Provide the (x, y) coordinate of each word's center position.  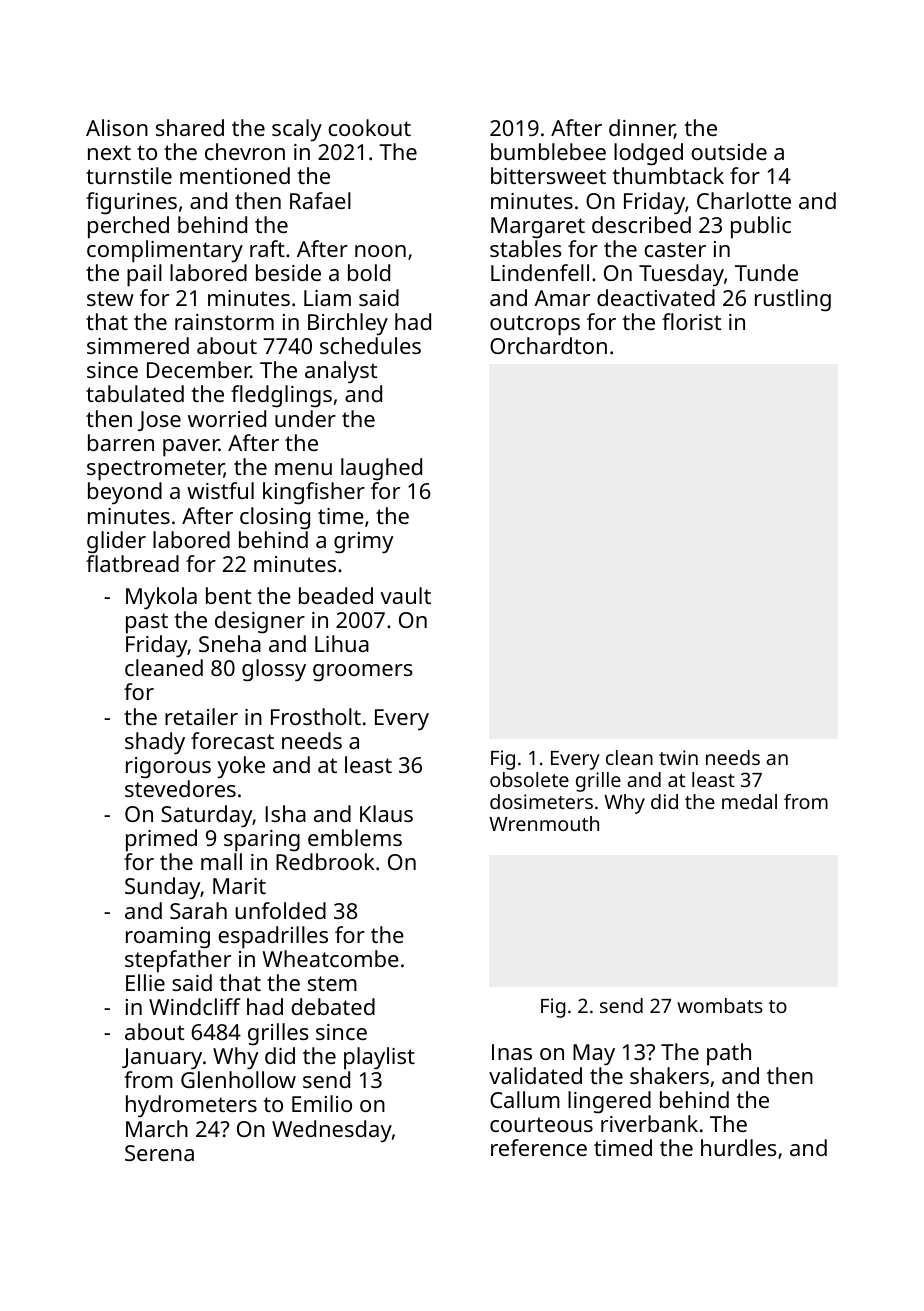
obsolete (529, 779)
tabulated (135, 393)
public (761, 227)
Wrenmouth (544, 823)
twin (678, 757)
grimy (364, 543)
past (147, 623)
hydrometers (191, 1106)
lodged (648, 154)
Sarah (198, 910)
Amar (562, 298)
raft (267, 248)
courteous (541, 1124)
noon (380, 251)
